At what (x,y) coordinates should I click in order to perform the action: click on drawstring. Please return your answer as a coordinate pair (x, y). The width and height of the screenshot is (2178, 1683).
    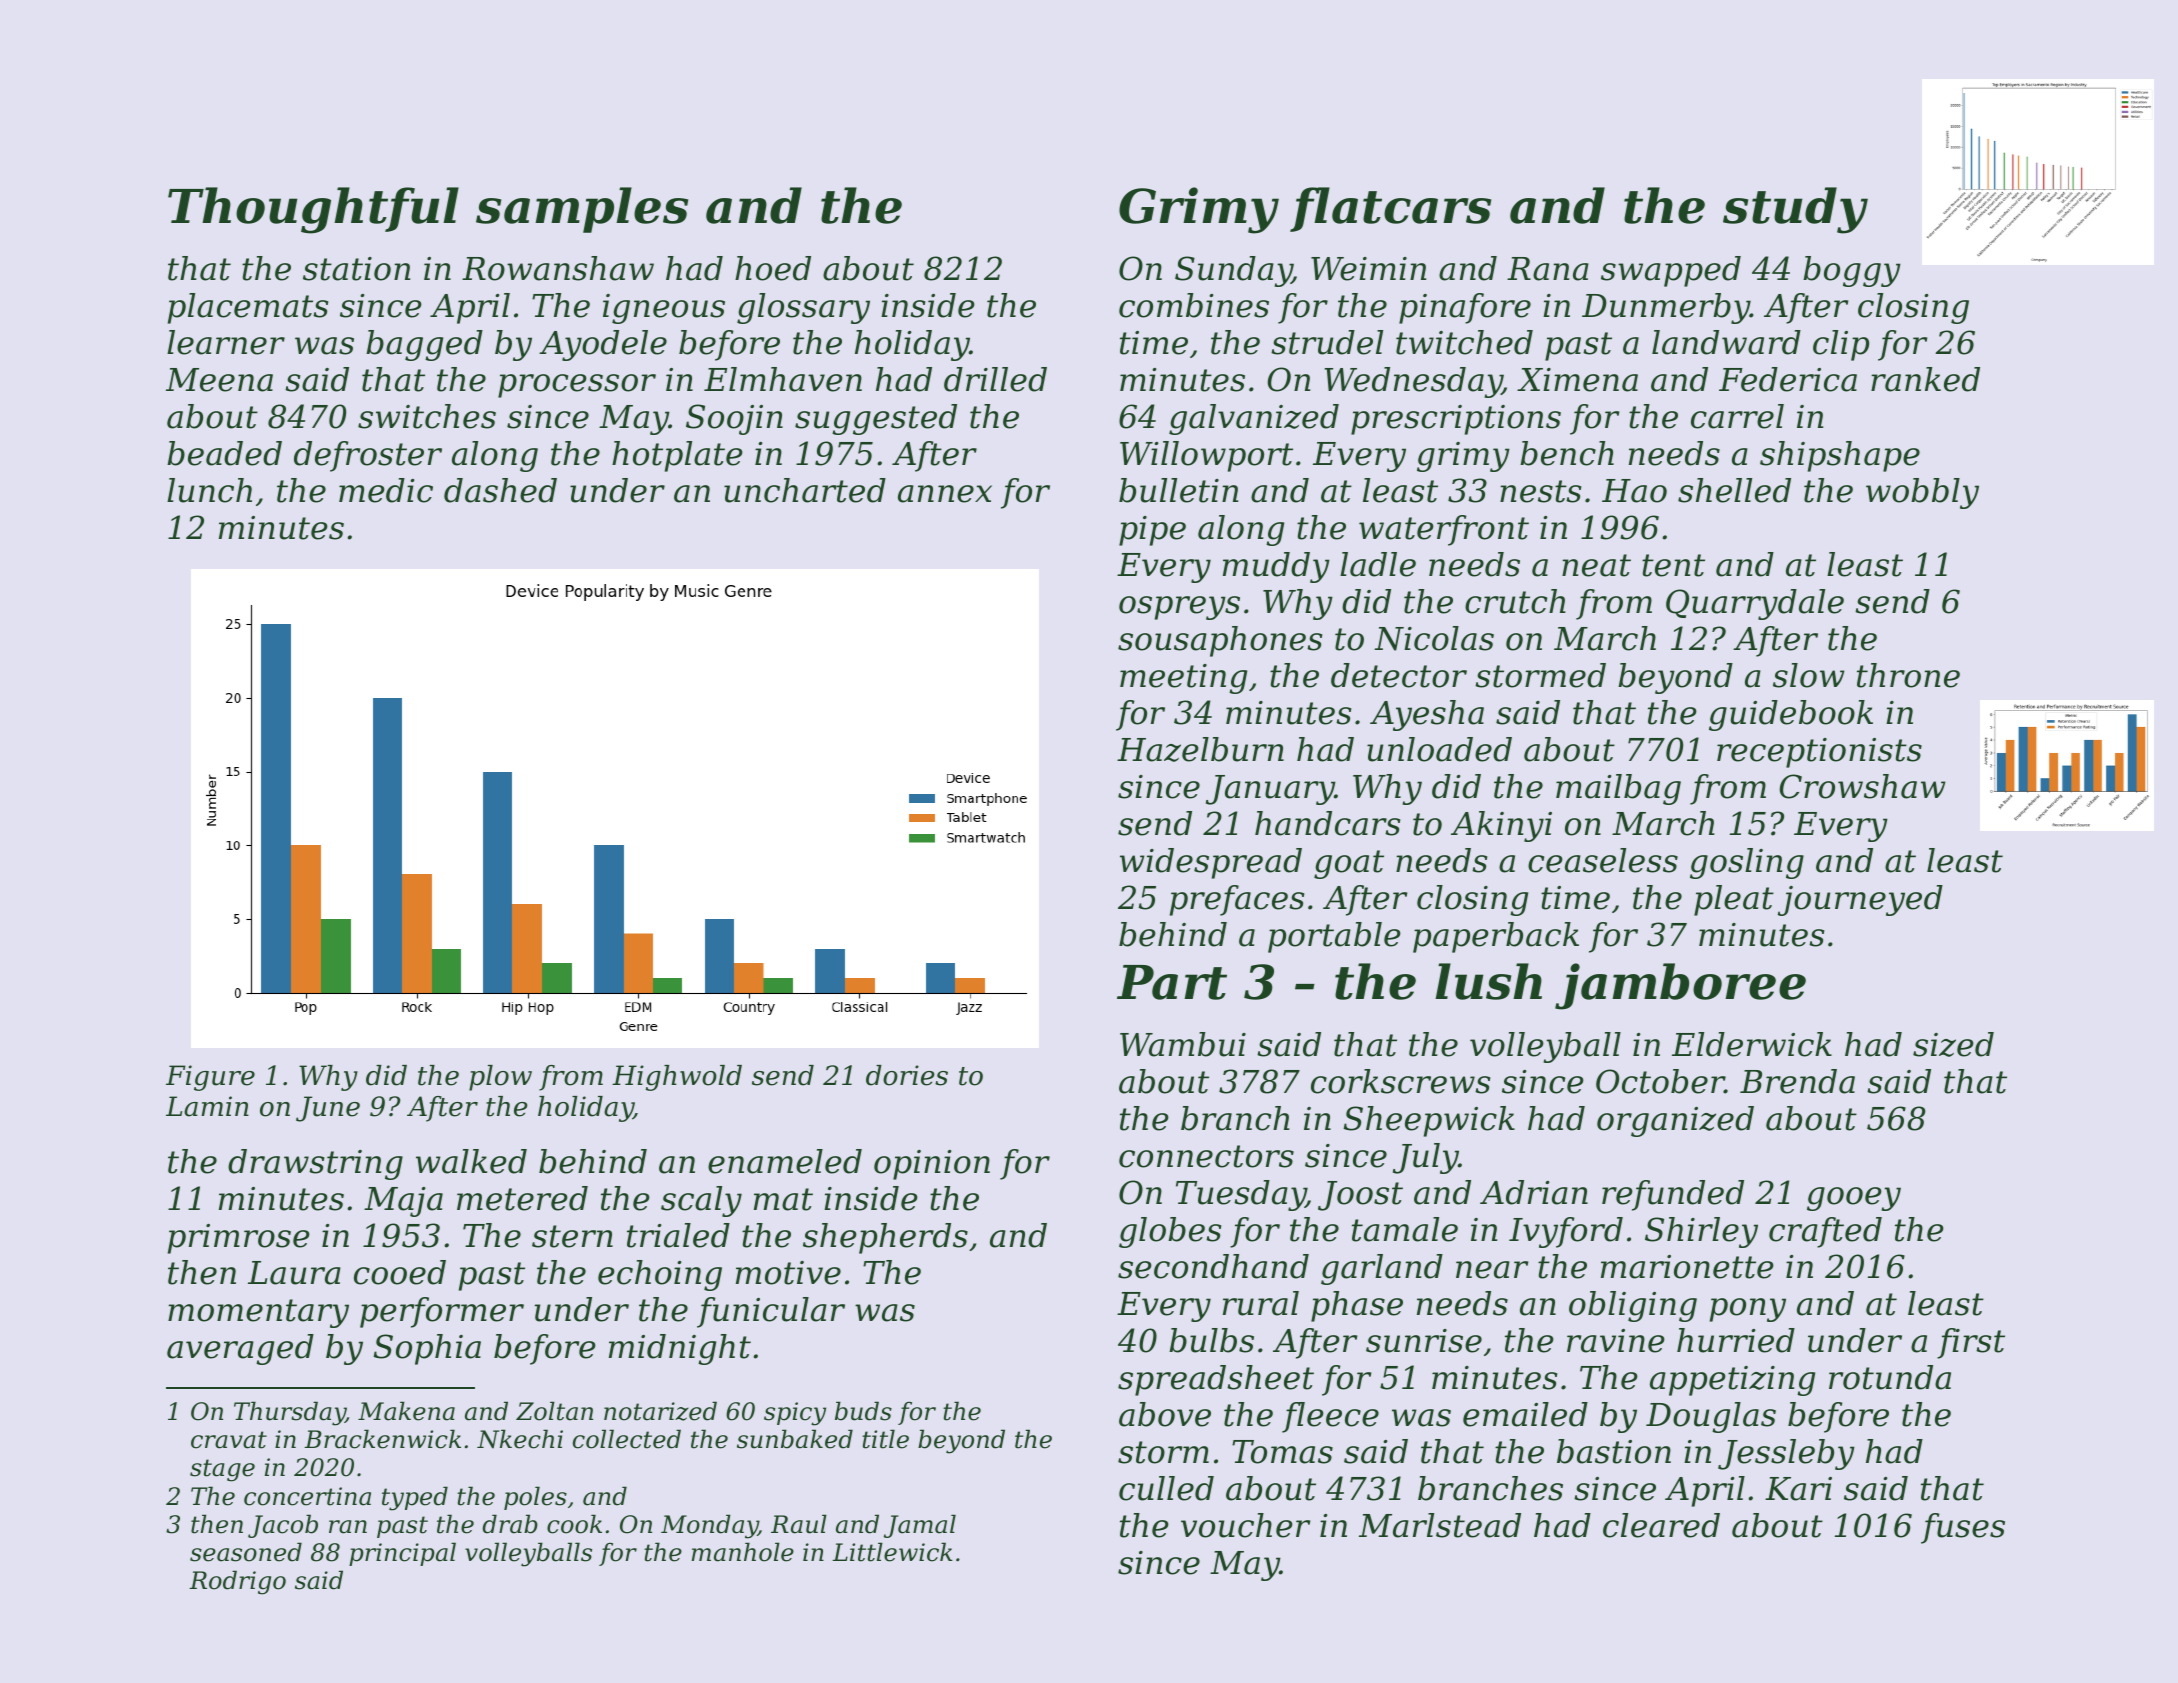
    Looking at the image, I should click on (315, 1164).
